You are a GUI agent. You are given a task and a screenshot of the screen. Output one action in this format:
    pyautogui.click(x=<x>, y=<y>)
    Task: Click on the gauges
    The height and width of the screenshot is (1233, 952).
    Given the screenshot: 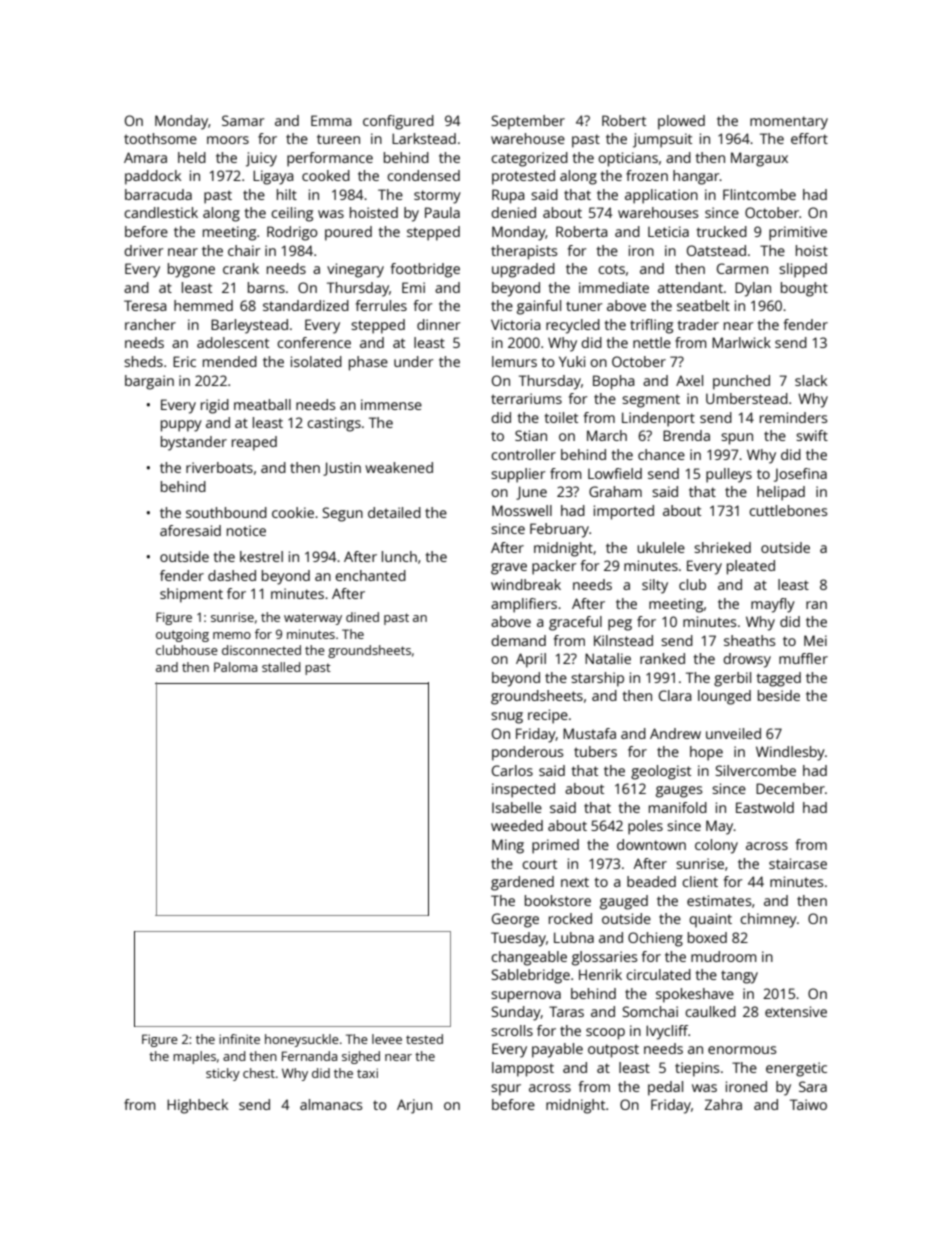 What is the action you would take?
    pyautogui.click(x=679, y=792)
